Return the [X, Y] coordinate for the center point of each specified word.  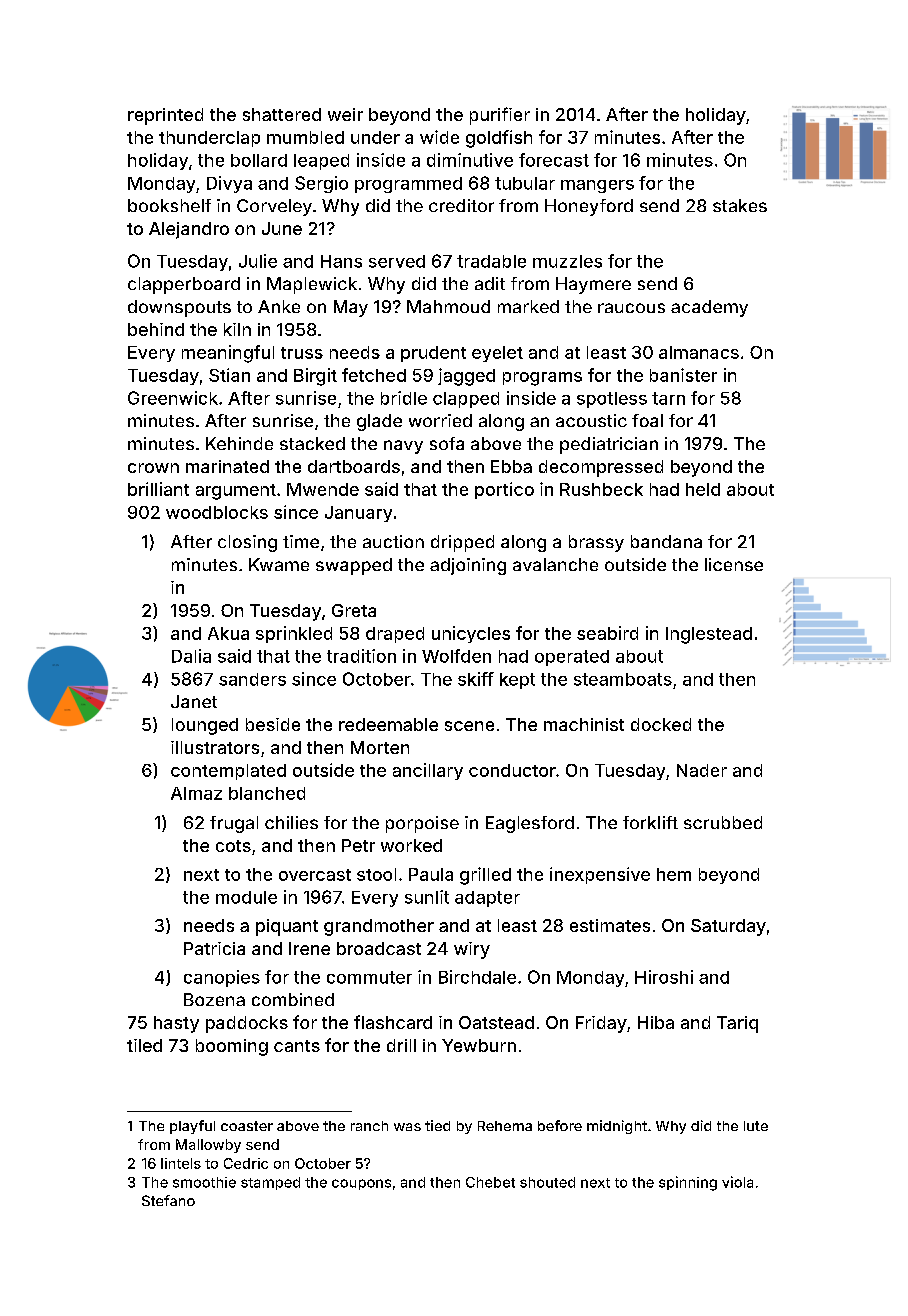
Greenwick [173, 398]
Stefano [168, 1200]
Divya [229, 184]
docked [661, 724]
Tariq [737, 1024]
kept [517, 681]
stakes [740, 205]
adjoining [468, 566]
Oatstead [496, 1022]
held [703, 489]
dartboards [354, 466]
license [734, 564]
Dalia [191, 656]
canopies [222, 978]
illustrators [215, 747]
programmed [408, 185]
